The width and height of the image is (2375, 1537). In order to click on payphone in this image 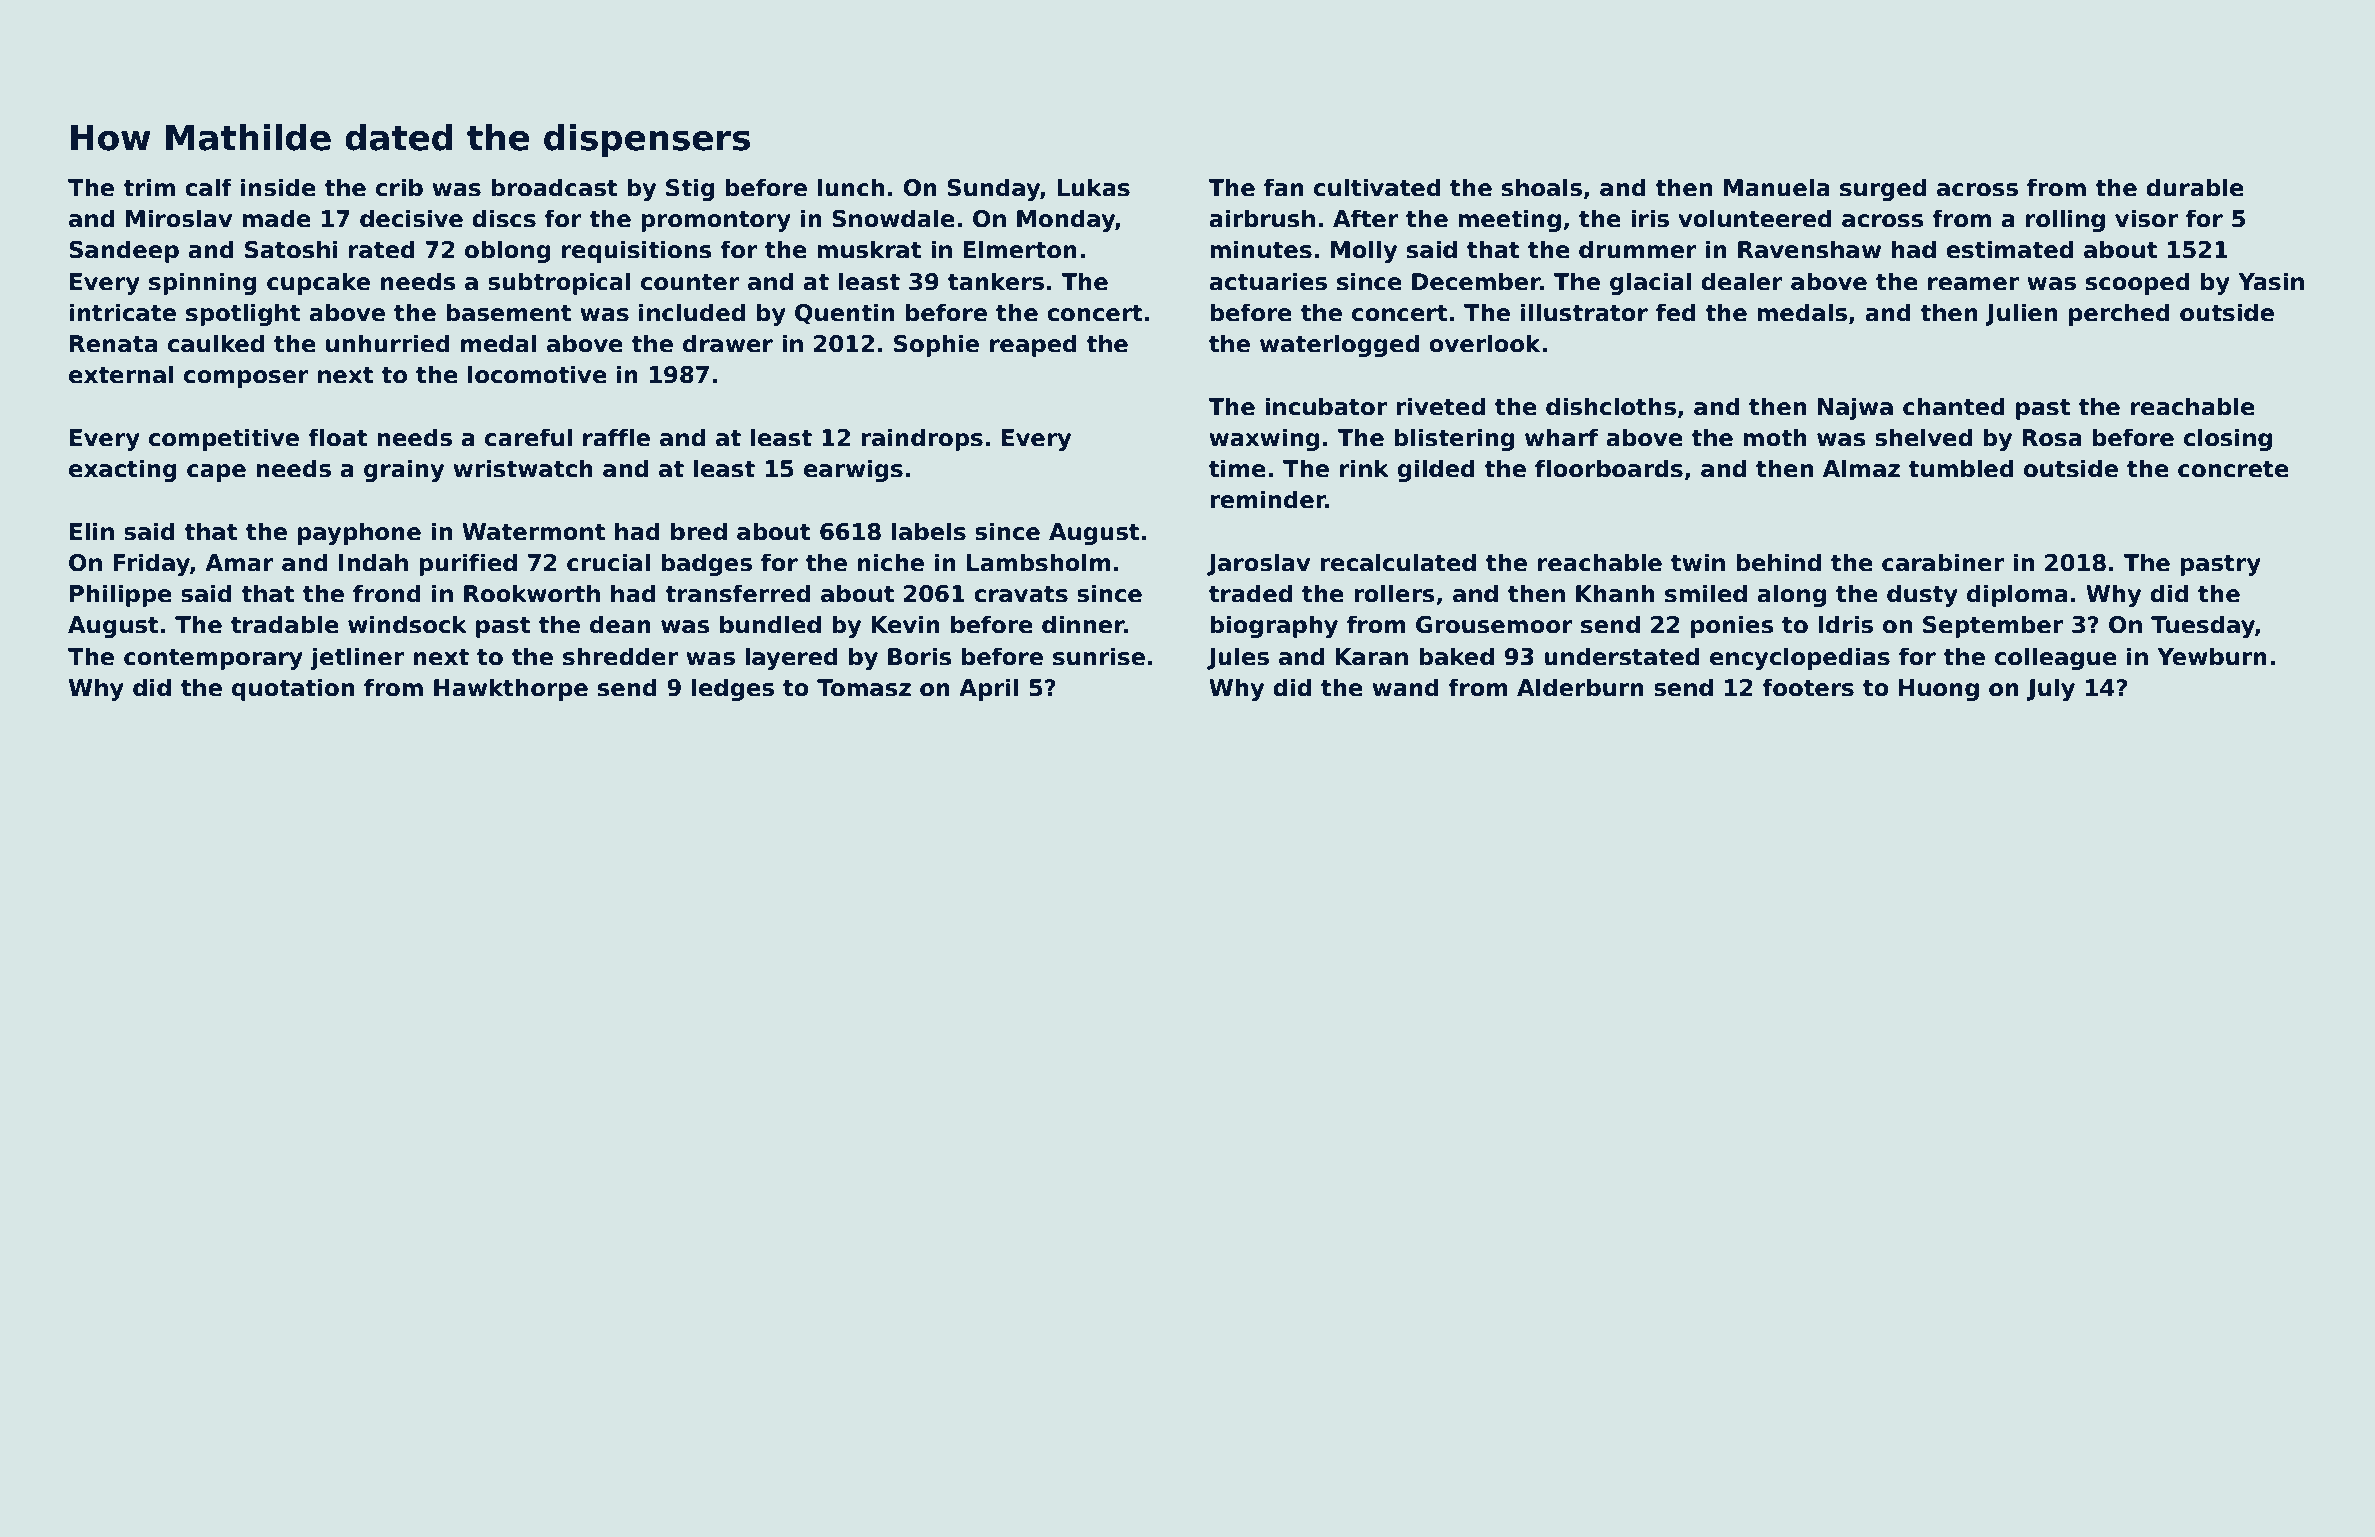, I will do `click(359, 533)`.
